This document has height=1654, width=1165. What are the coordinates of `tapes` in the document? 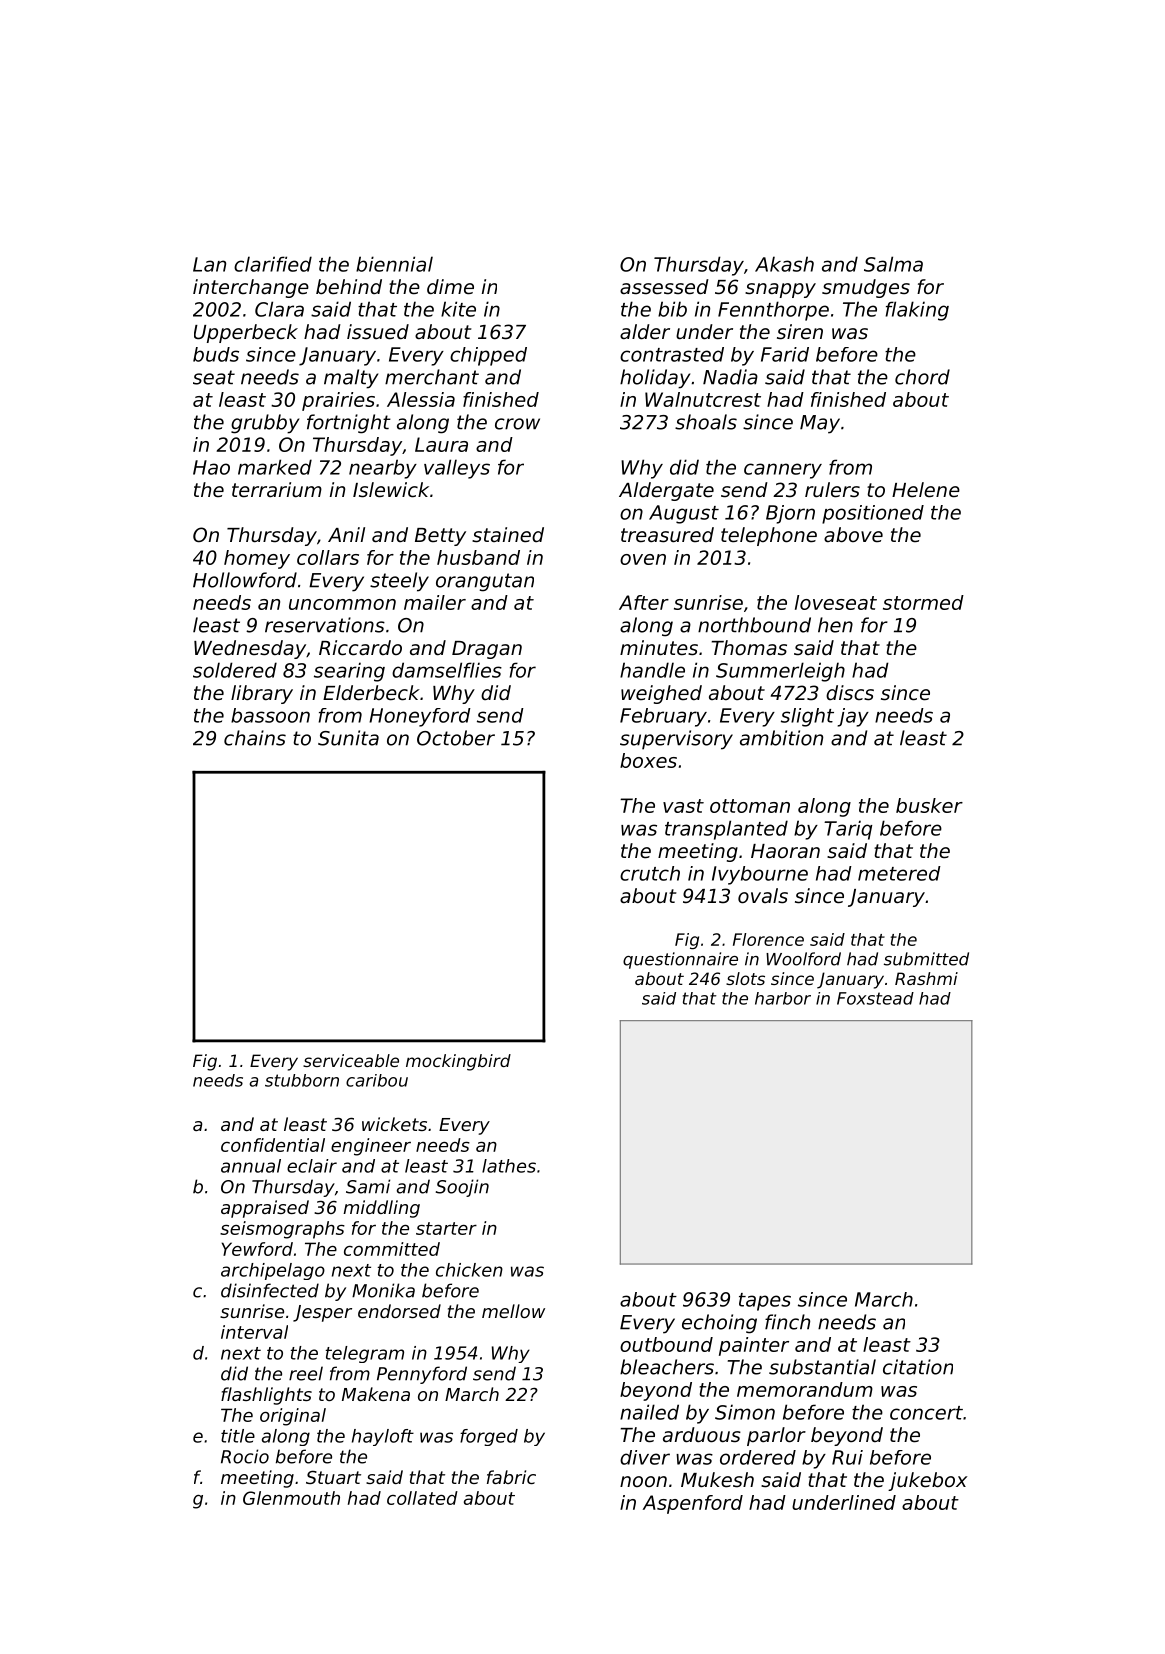 It's located at (765, 1302).
